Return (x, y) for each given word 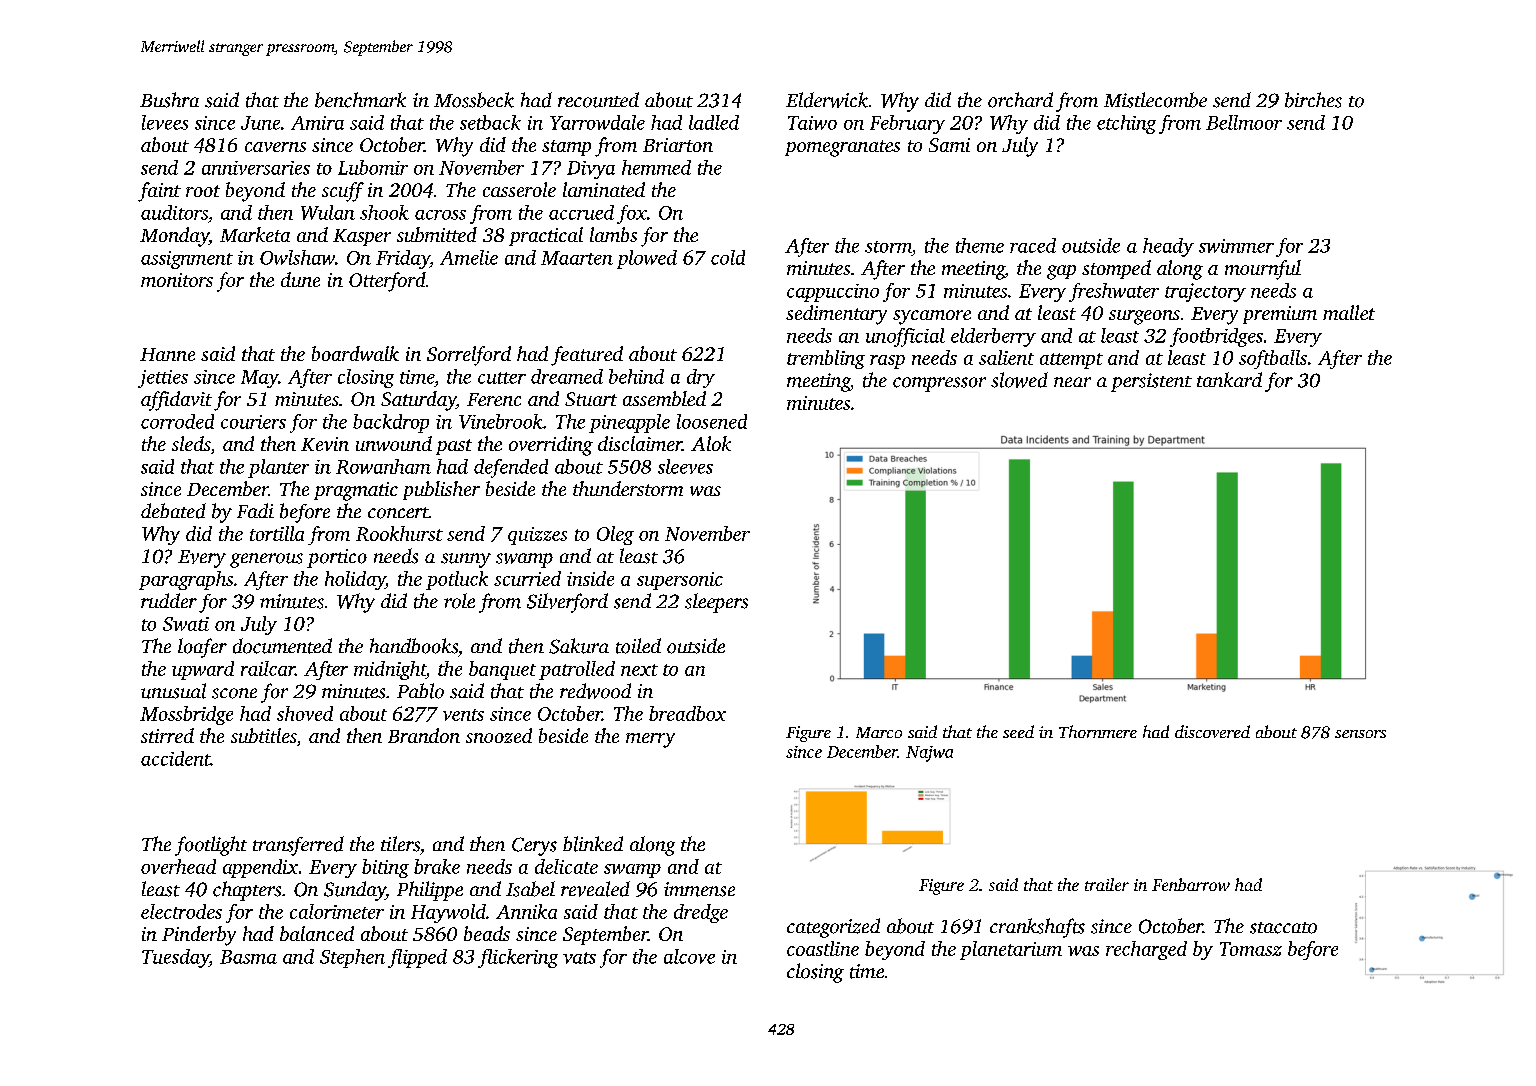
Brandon (424, 735)
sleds (191, 443)
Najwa (929, 754)
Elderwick (827, 100)
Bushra (169, 100)
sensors (1360, 734)
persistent (1151, 382)
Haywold (448, 913)
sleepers (716, 603)
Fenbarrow (1191, 884)
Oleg (615, 535)
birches (1313, 100)
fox (632, 214)
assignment (187, 260)
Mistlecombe (1155, 100)
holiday (355, 580)
